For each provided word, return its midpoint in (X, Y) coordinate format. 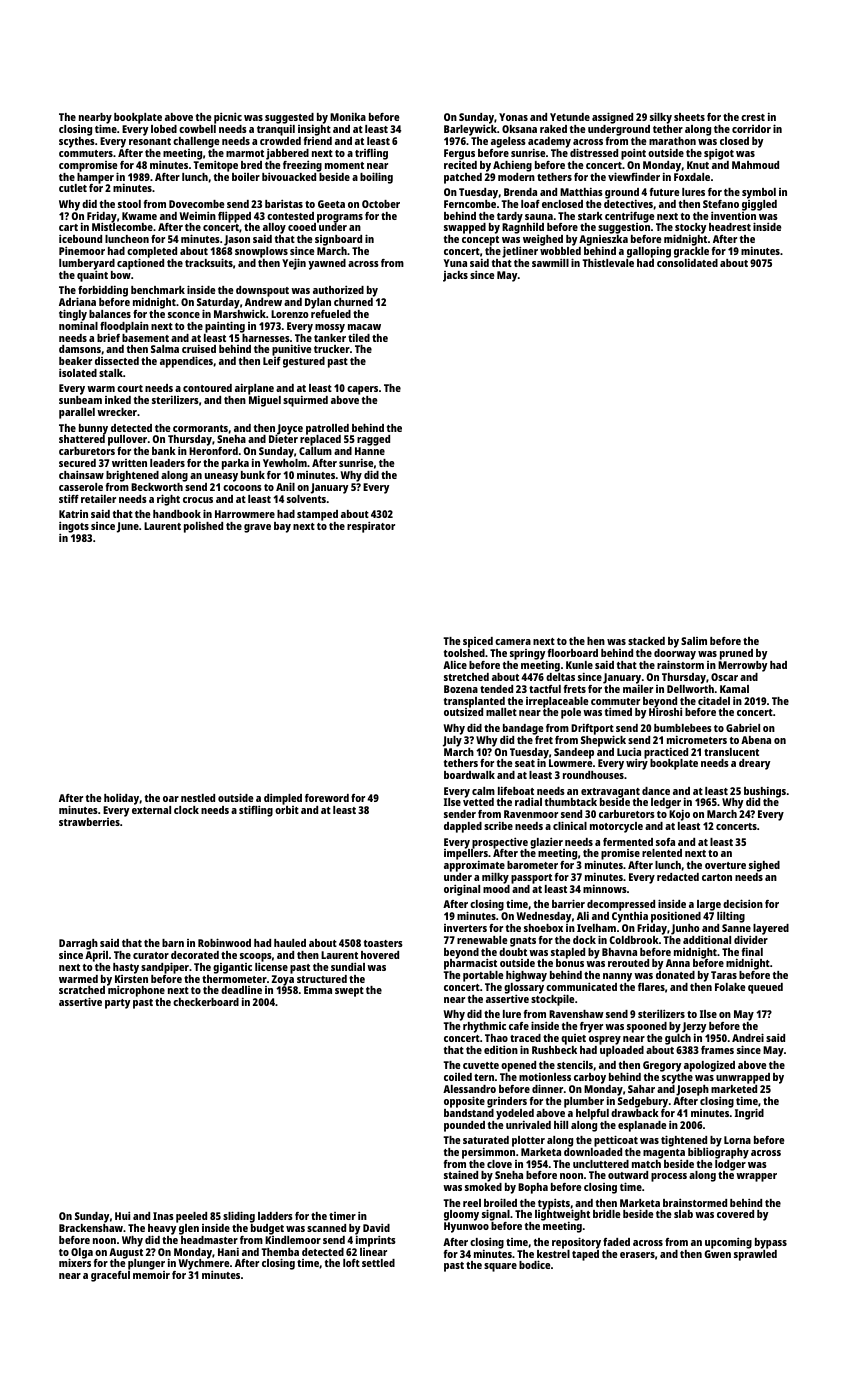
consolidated (687, 263)
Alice (455, 665)
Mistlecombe (122, 227)
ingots (74, 527)
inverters (465, 928)
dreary (754, 764)
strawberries (89, 822)
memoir (151, 1275)
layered (771, 929)
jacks (455, 276)
